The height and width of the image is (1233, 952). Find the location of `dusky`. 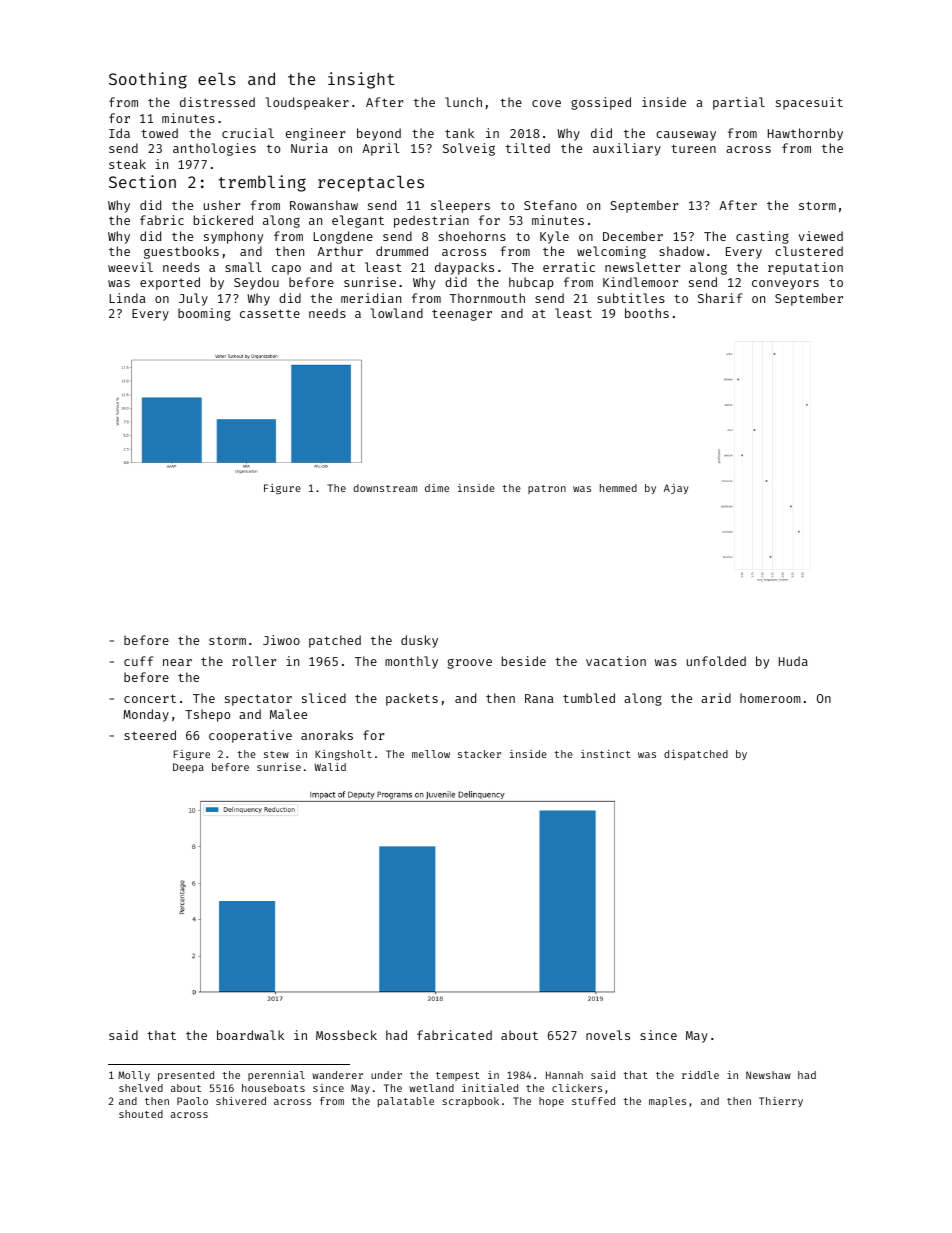

dusky is located at coordinates (419, 641).
